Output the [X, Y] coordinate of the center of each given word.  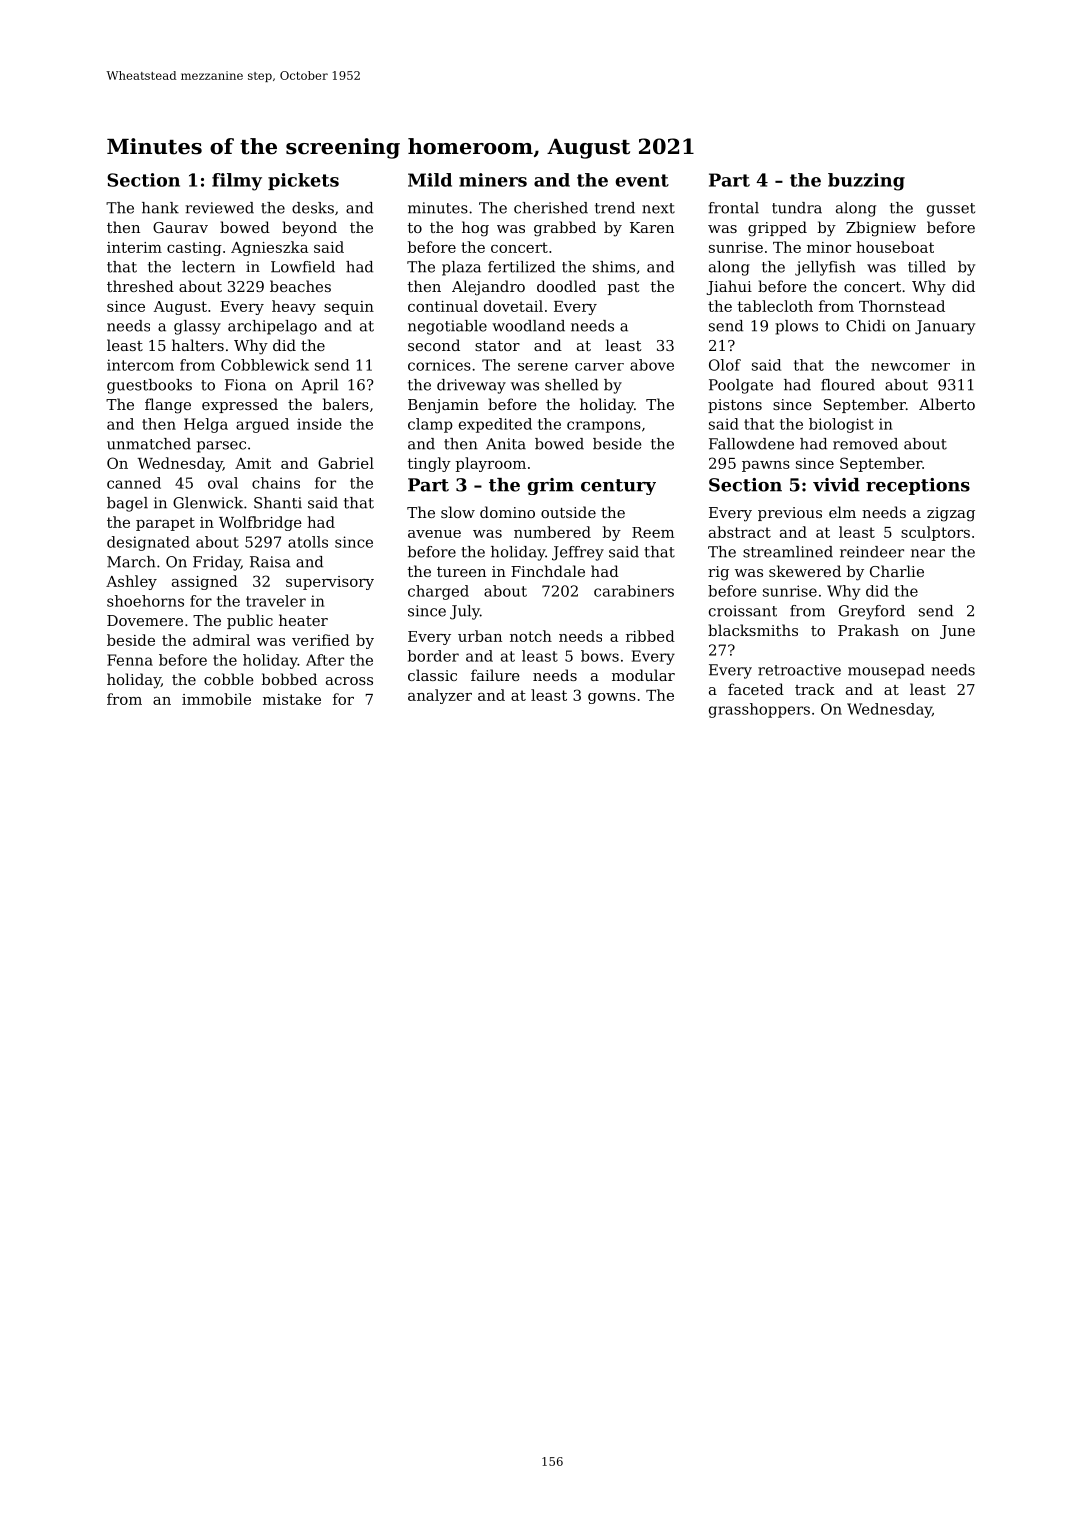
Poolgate [741, 386]
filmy [237, 182]
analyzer [440, 696]
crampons [604, 427]
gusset [951, 210]
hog [475, 229]
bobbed [289, 679]
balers [346, 404]
